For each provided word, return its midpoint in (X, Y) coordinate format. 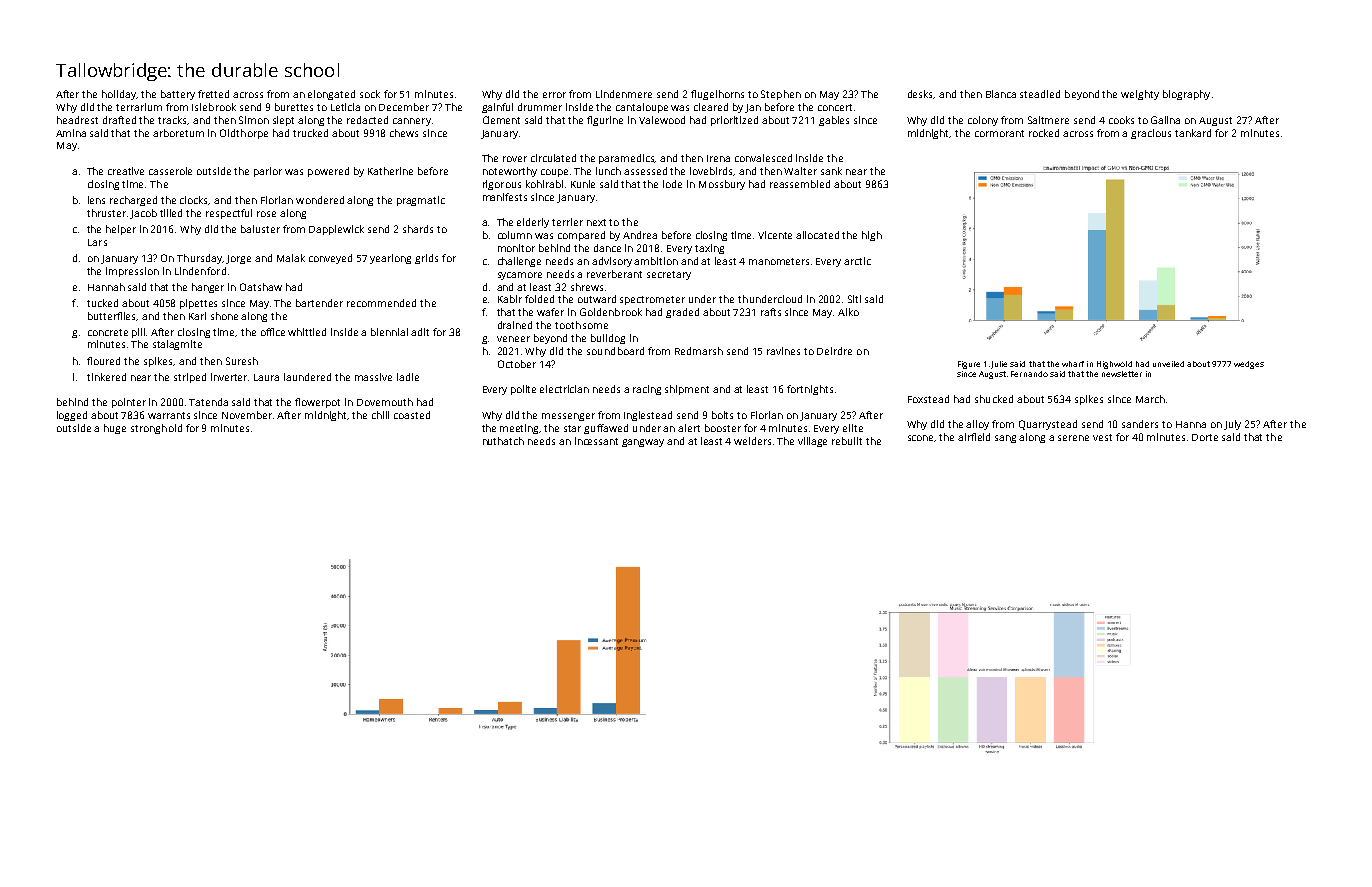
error (554, 95)
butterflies (112, 316)
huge (115, 429)
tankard (1193, 133)
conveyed (330, 259)
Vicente (775, 235)
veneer (513, 339)
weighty (1140, 95)
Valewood (662, 120)
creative (126, 171)
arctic (857, 261)
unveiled (1168, 364)
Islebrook (214, 107)
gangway (643, 443)
